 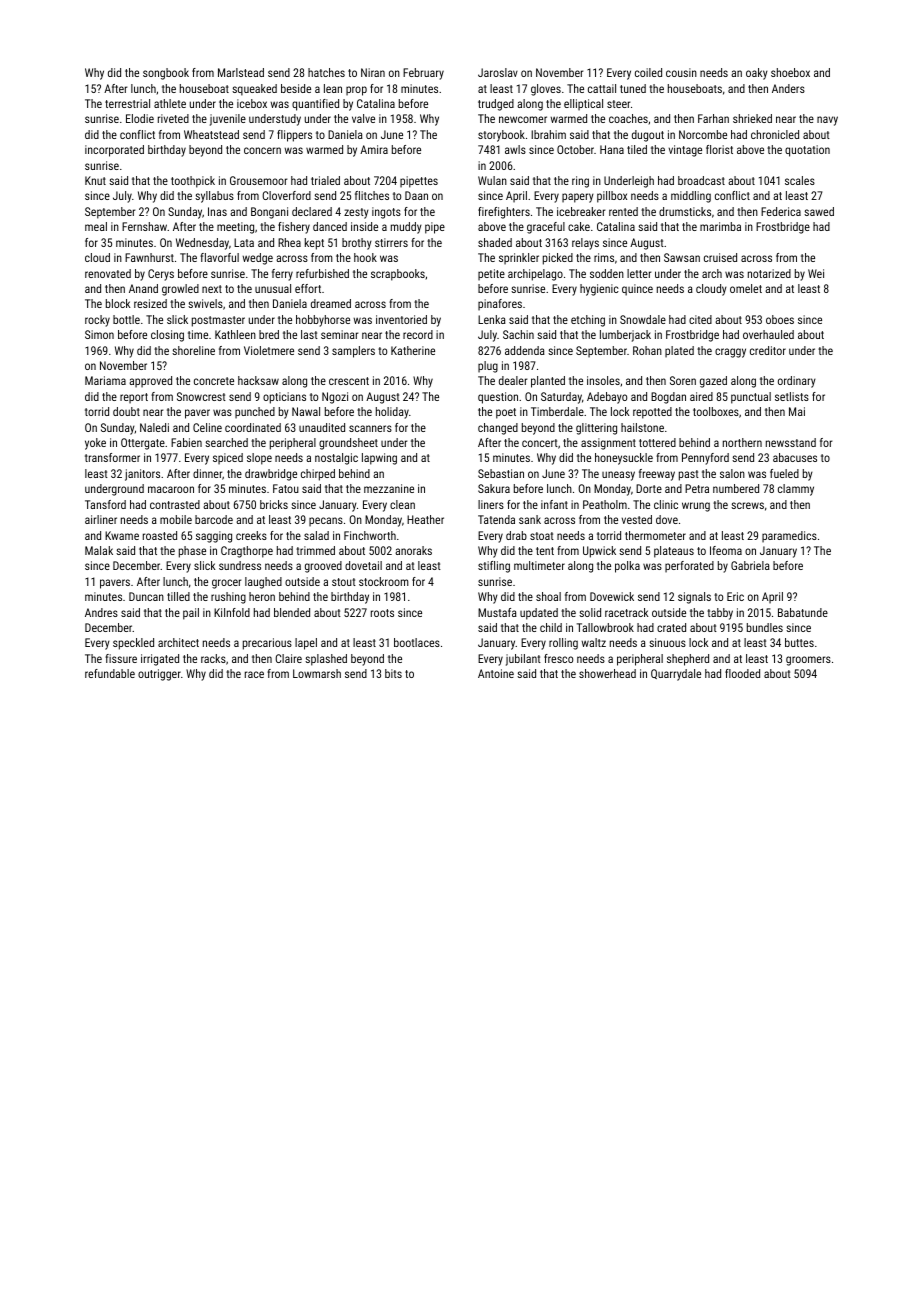 What do you see at coordinates (121, 658) in the screenshot?
I see `fissure` at bounding box center [121, 658].
